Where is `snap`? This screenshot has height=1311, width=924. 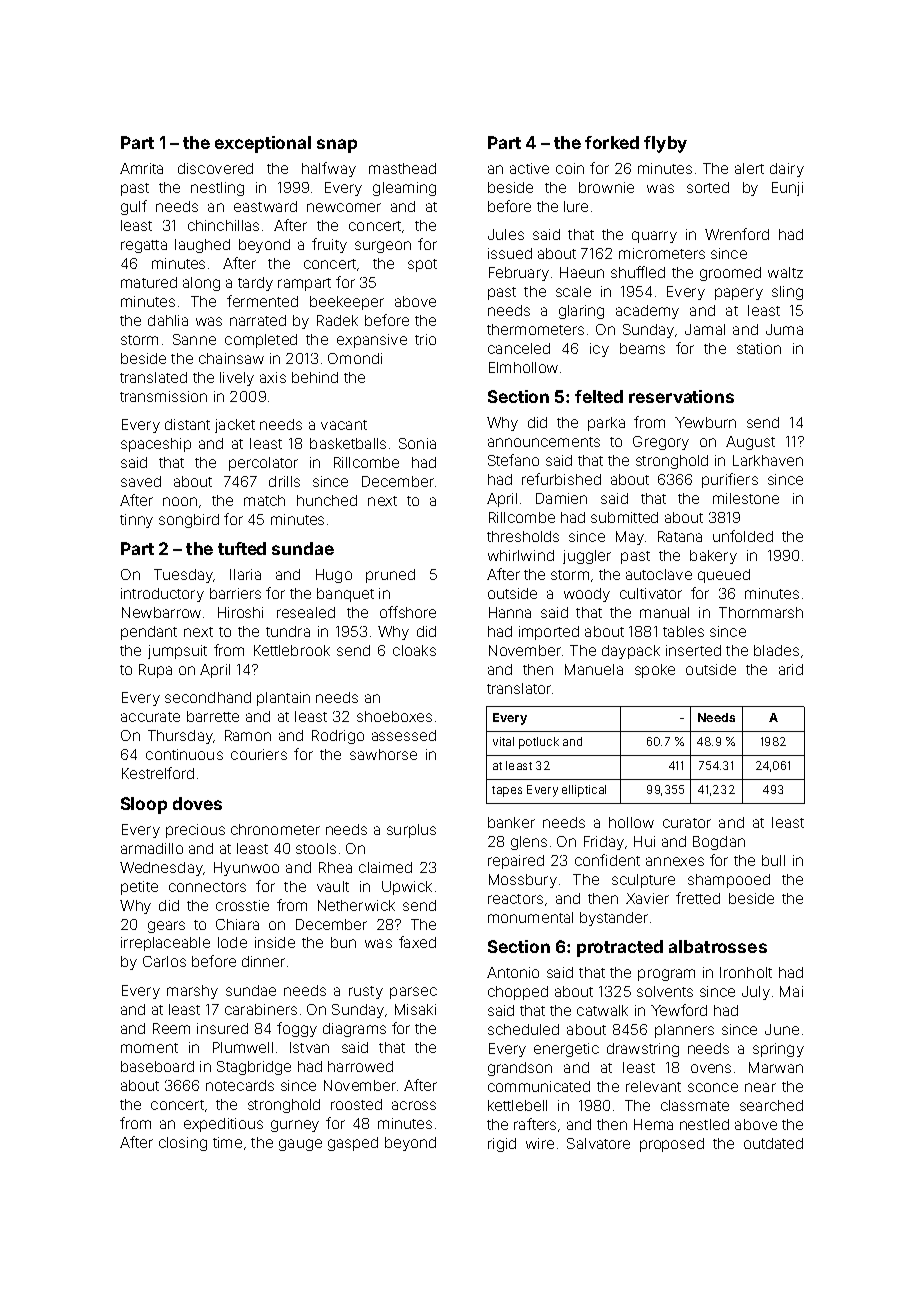
snap is located at coordinates (337, 146).
